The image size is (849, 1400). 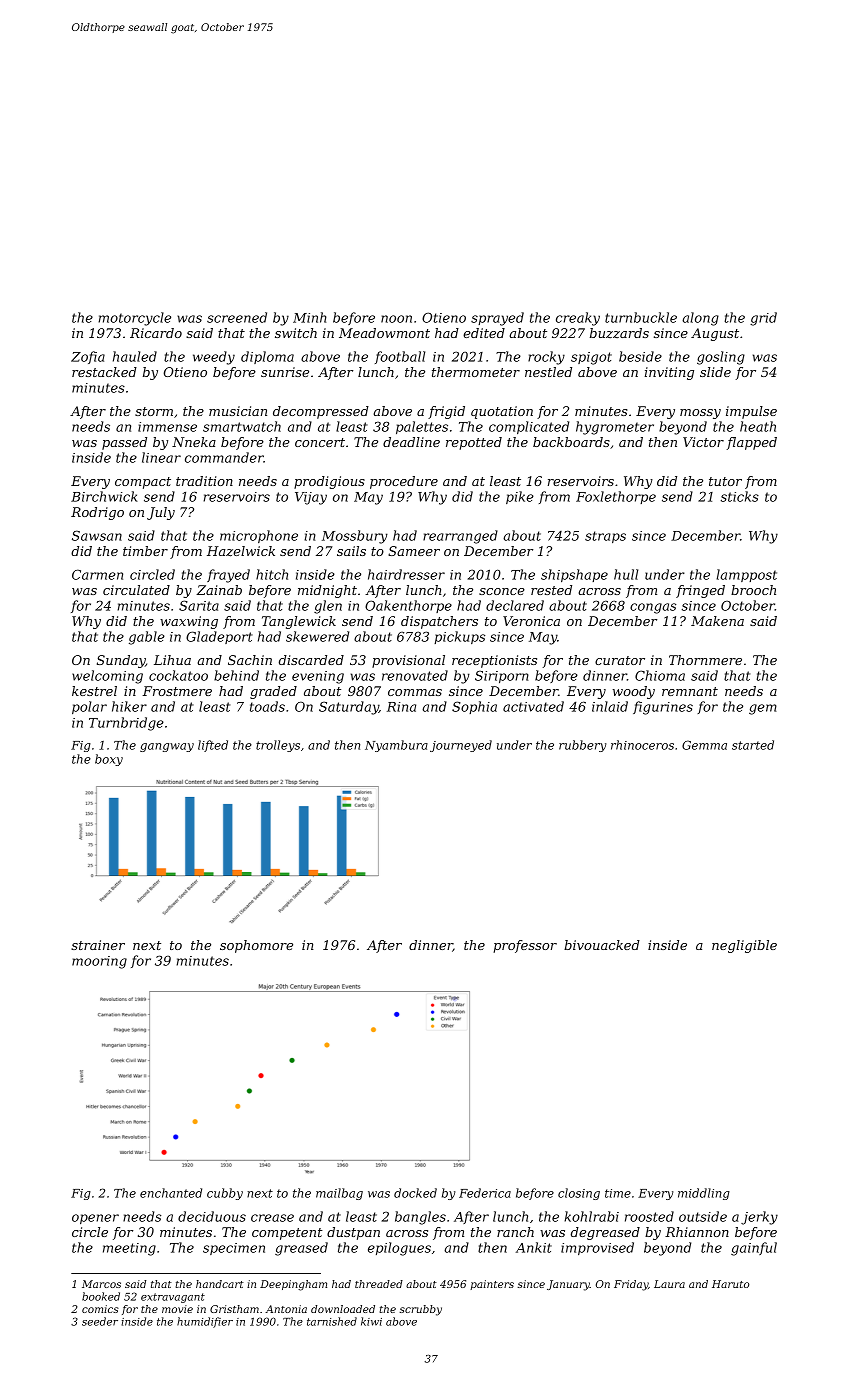 I want to click on mailbag, so click(x=339, y=1194).
